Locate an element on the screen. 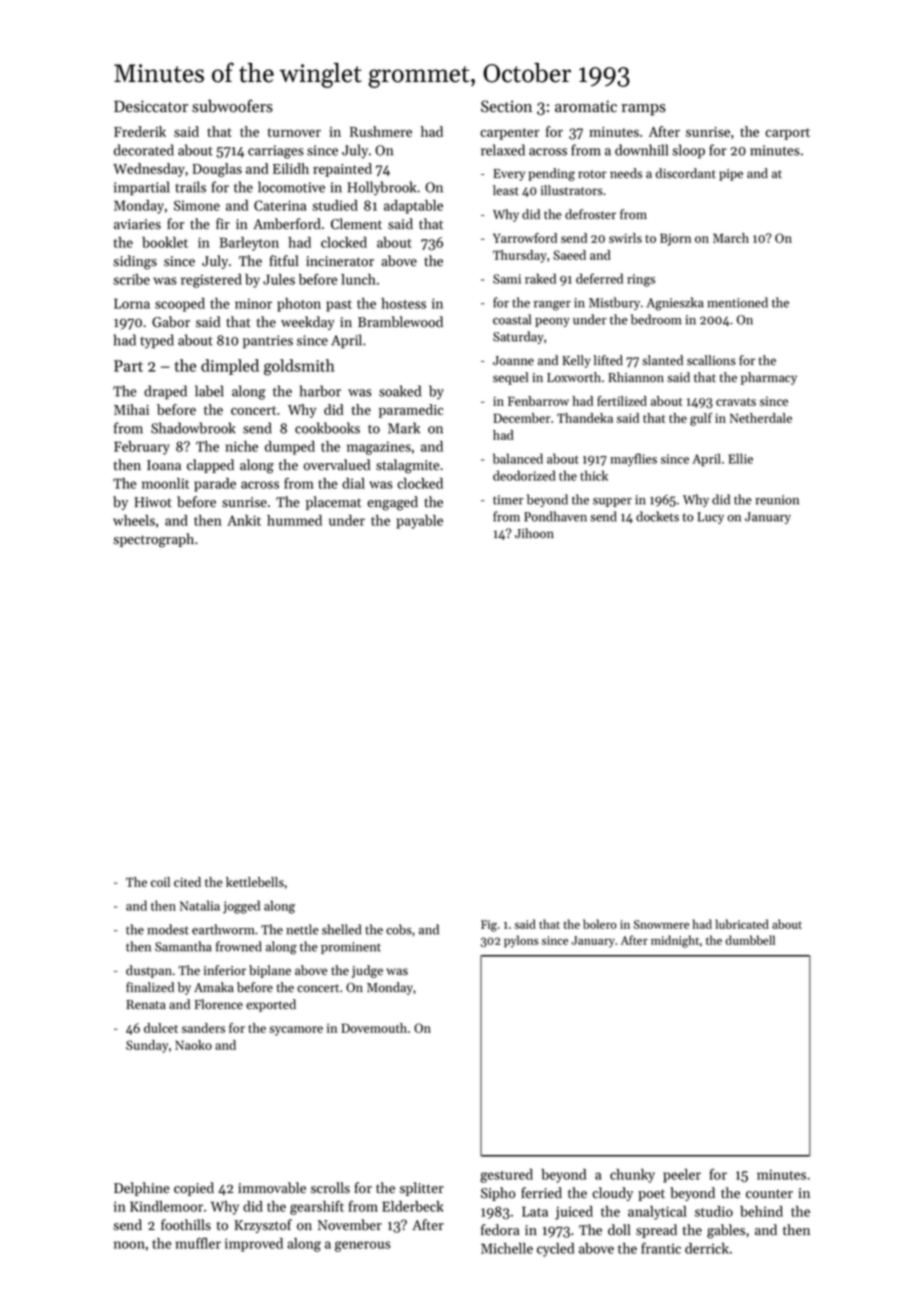 This screenshot has width=924, height=1308. slanted is located at coordinates (662, 360).
